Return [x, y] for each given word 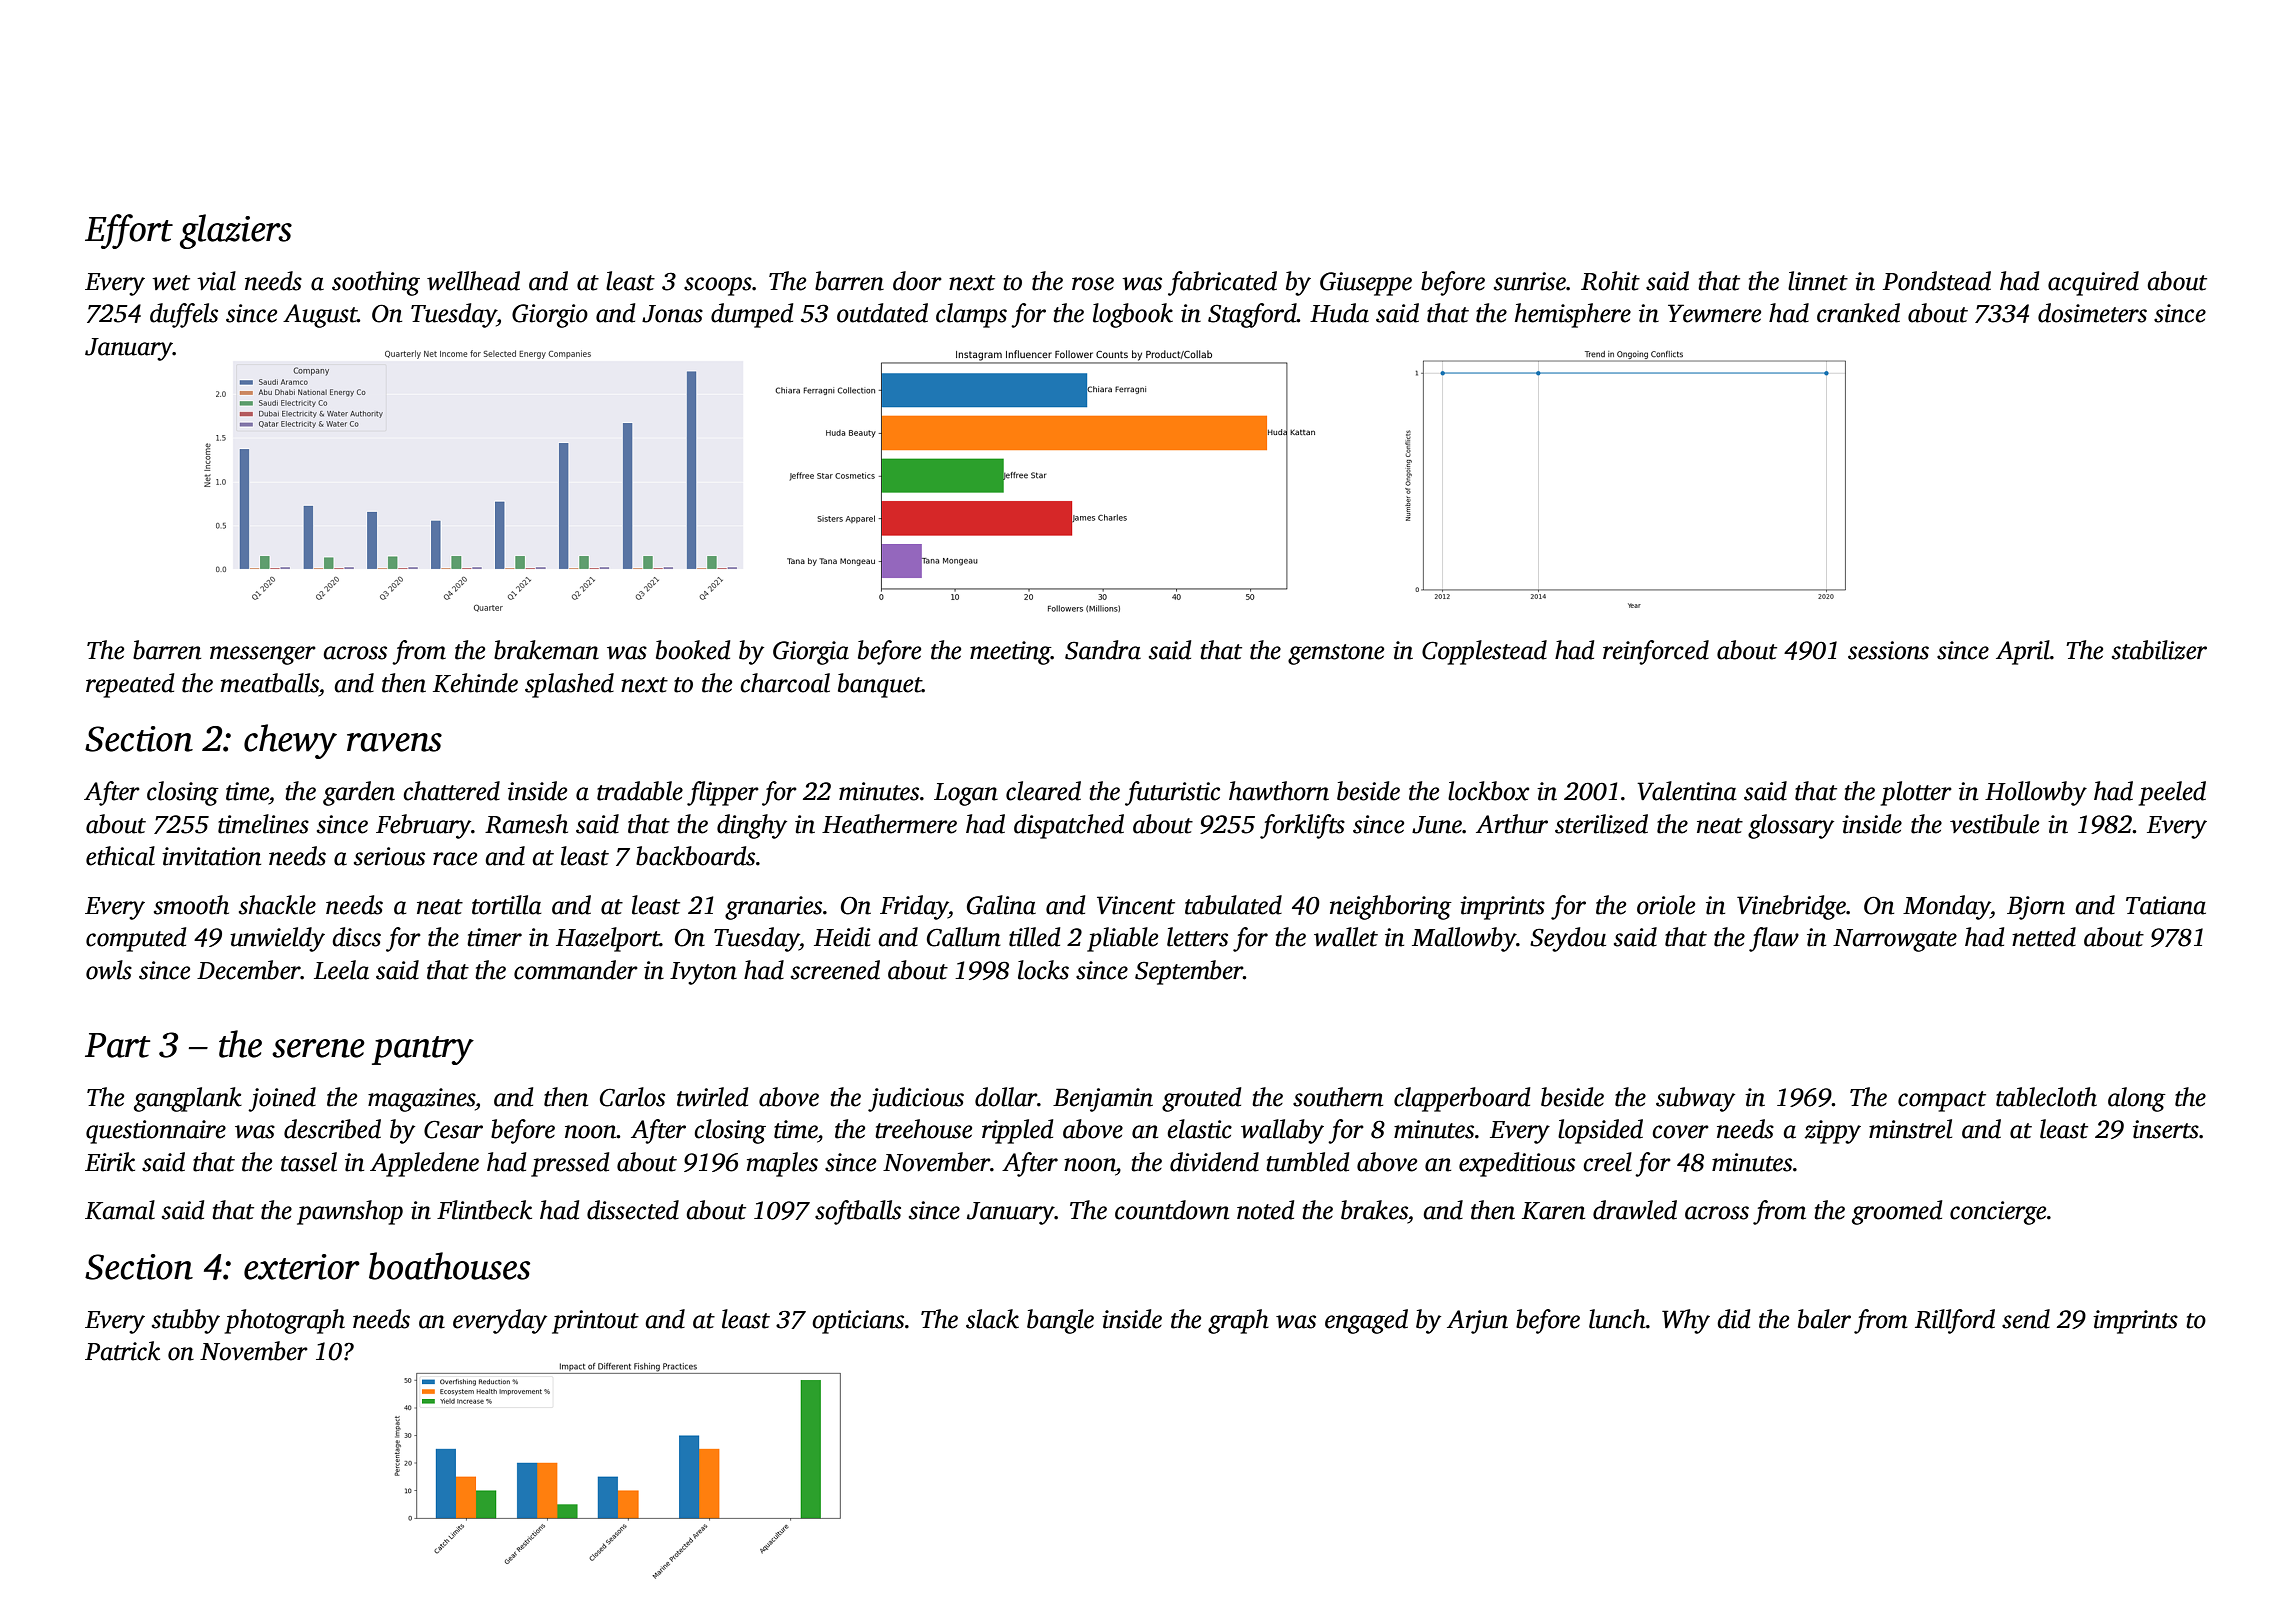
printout [595, 1322]
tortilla [507, 905]
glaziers [236, 231]
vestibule [1994, 824]
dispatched [1069, 826]
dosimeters [2092, 313]
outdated [882, 313]
